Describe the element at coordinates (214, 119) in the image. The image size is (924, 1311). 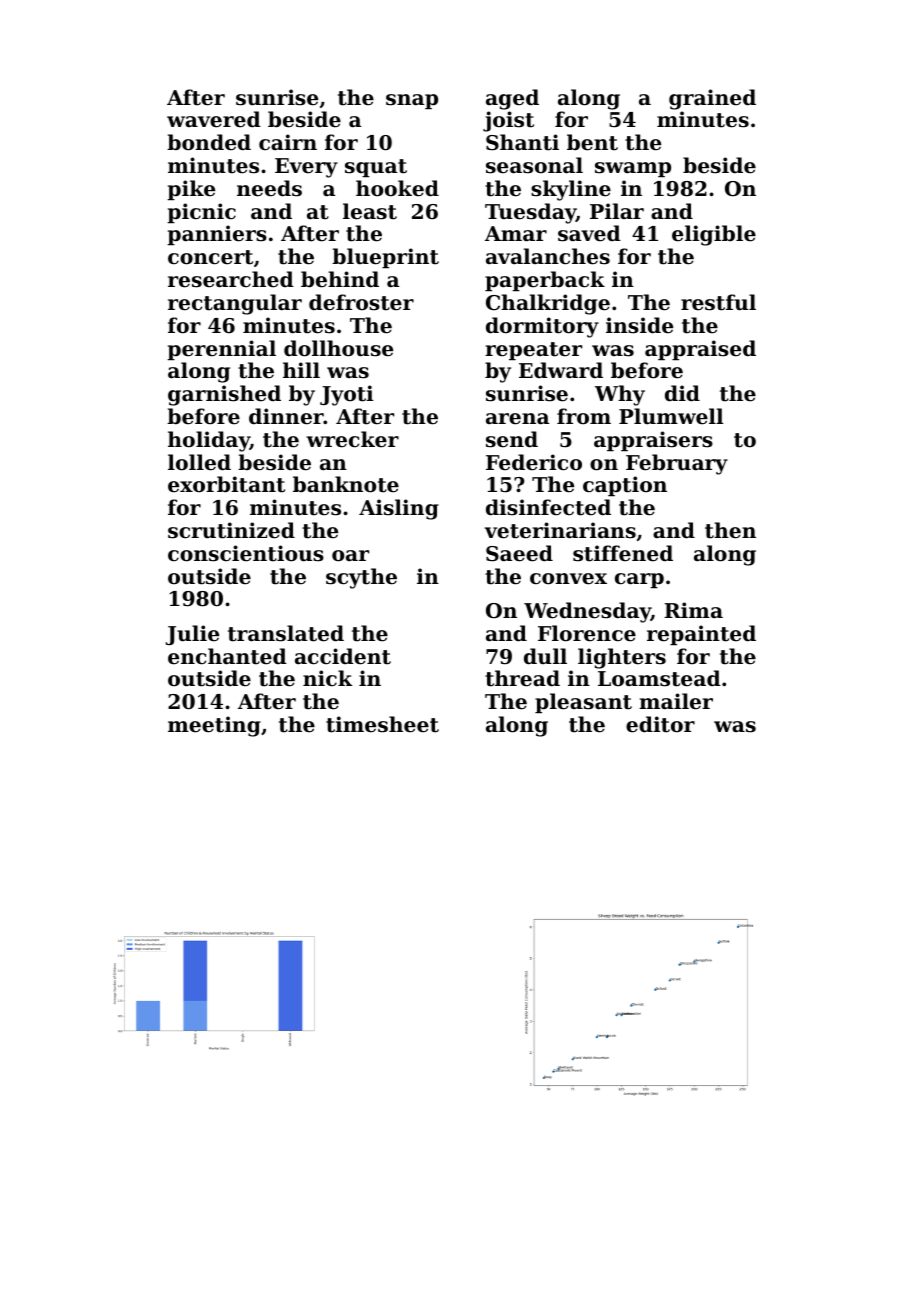
I see `wavered` at that location.
